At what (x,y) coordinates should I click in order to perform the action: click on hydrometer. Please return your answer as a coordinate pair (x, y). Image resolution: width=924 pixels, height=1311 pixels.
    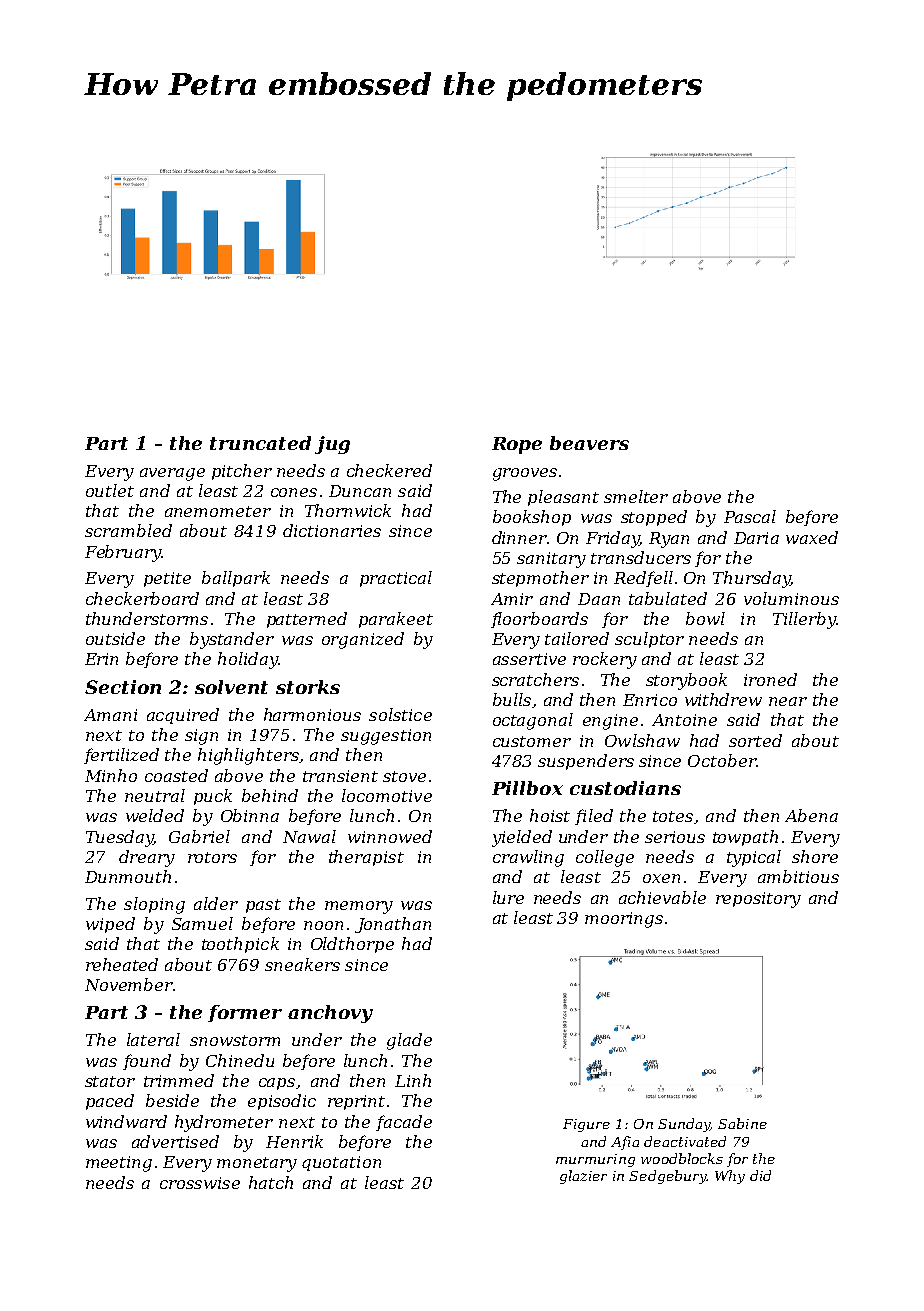
    Looking at the image, I should click on (224, 1123).
